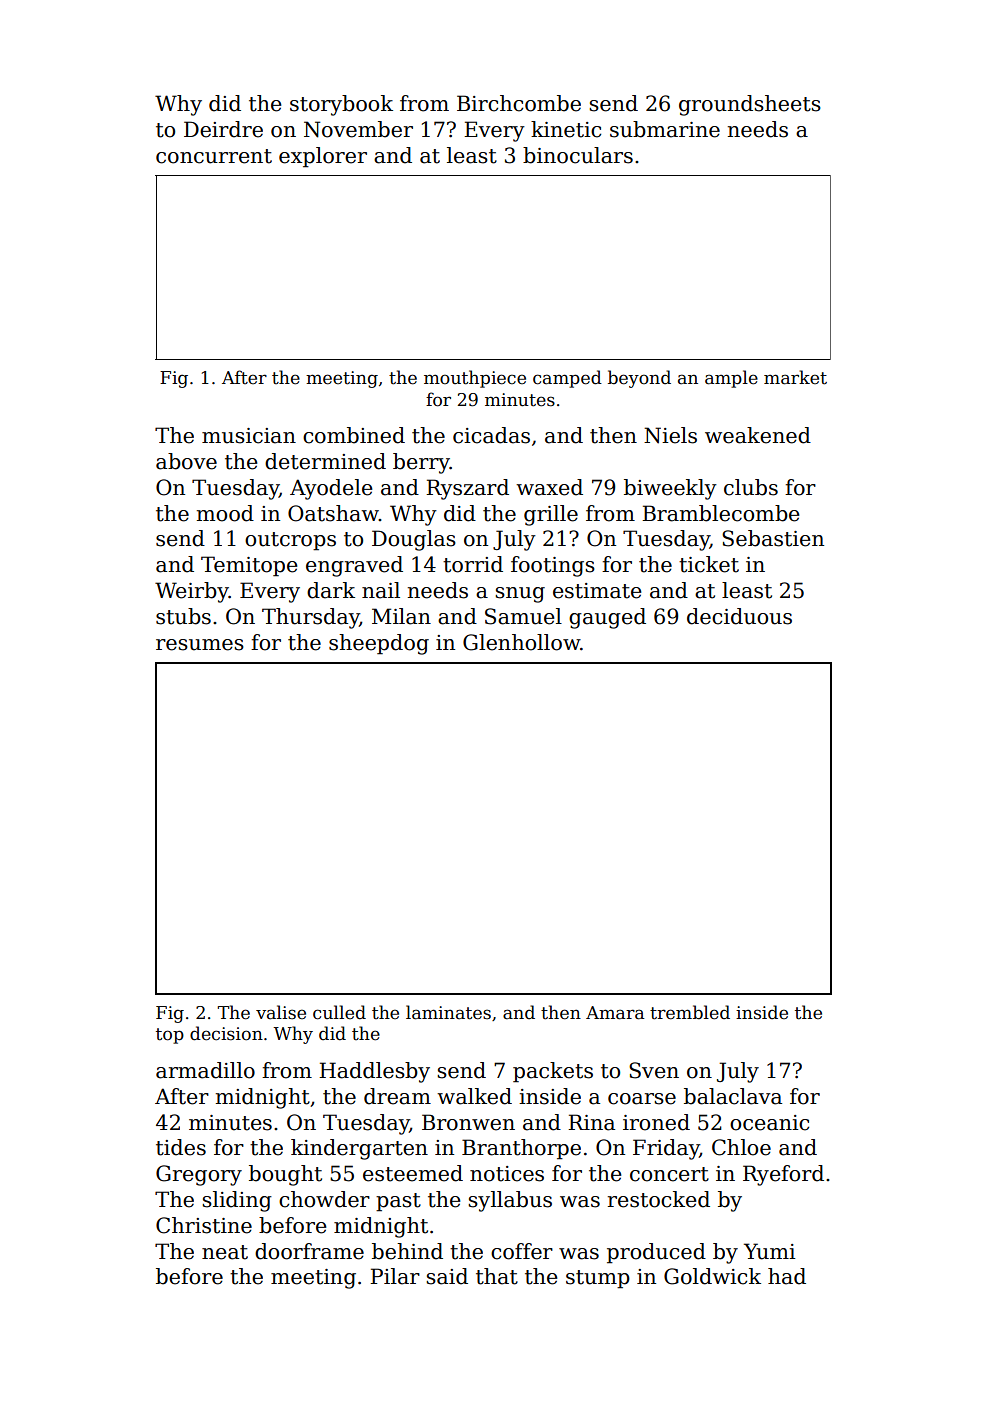 This screenshot has width=987, height=1403. What do you see at coordinates (448, 1012) in the screenshot?
I see `laminates` at bounding box center [448, 1012].
